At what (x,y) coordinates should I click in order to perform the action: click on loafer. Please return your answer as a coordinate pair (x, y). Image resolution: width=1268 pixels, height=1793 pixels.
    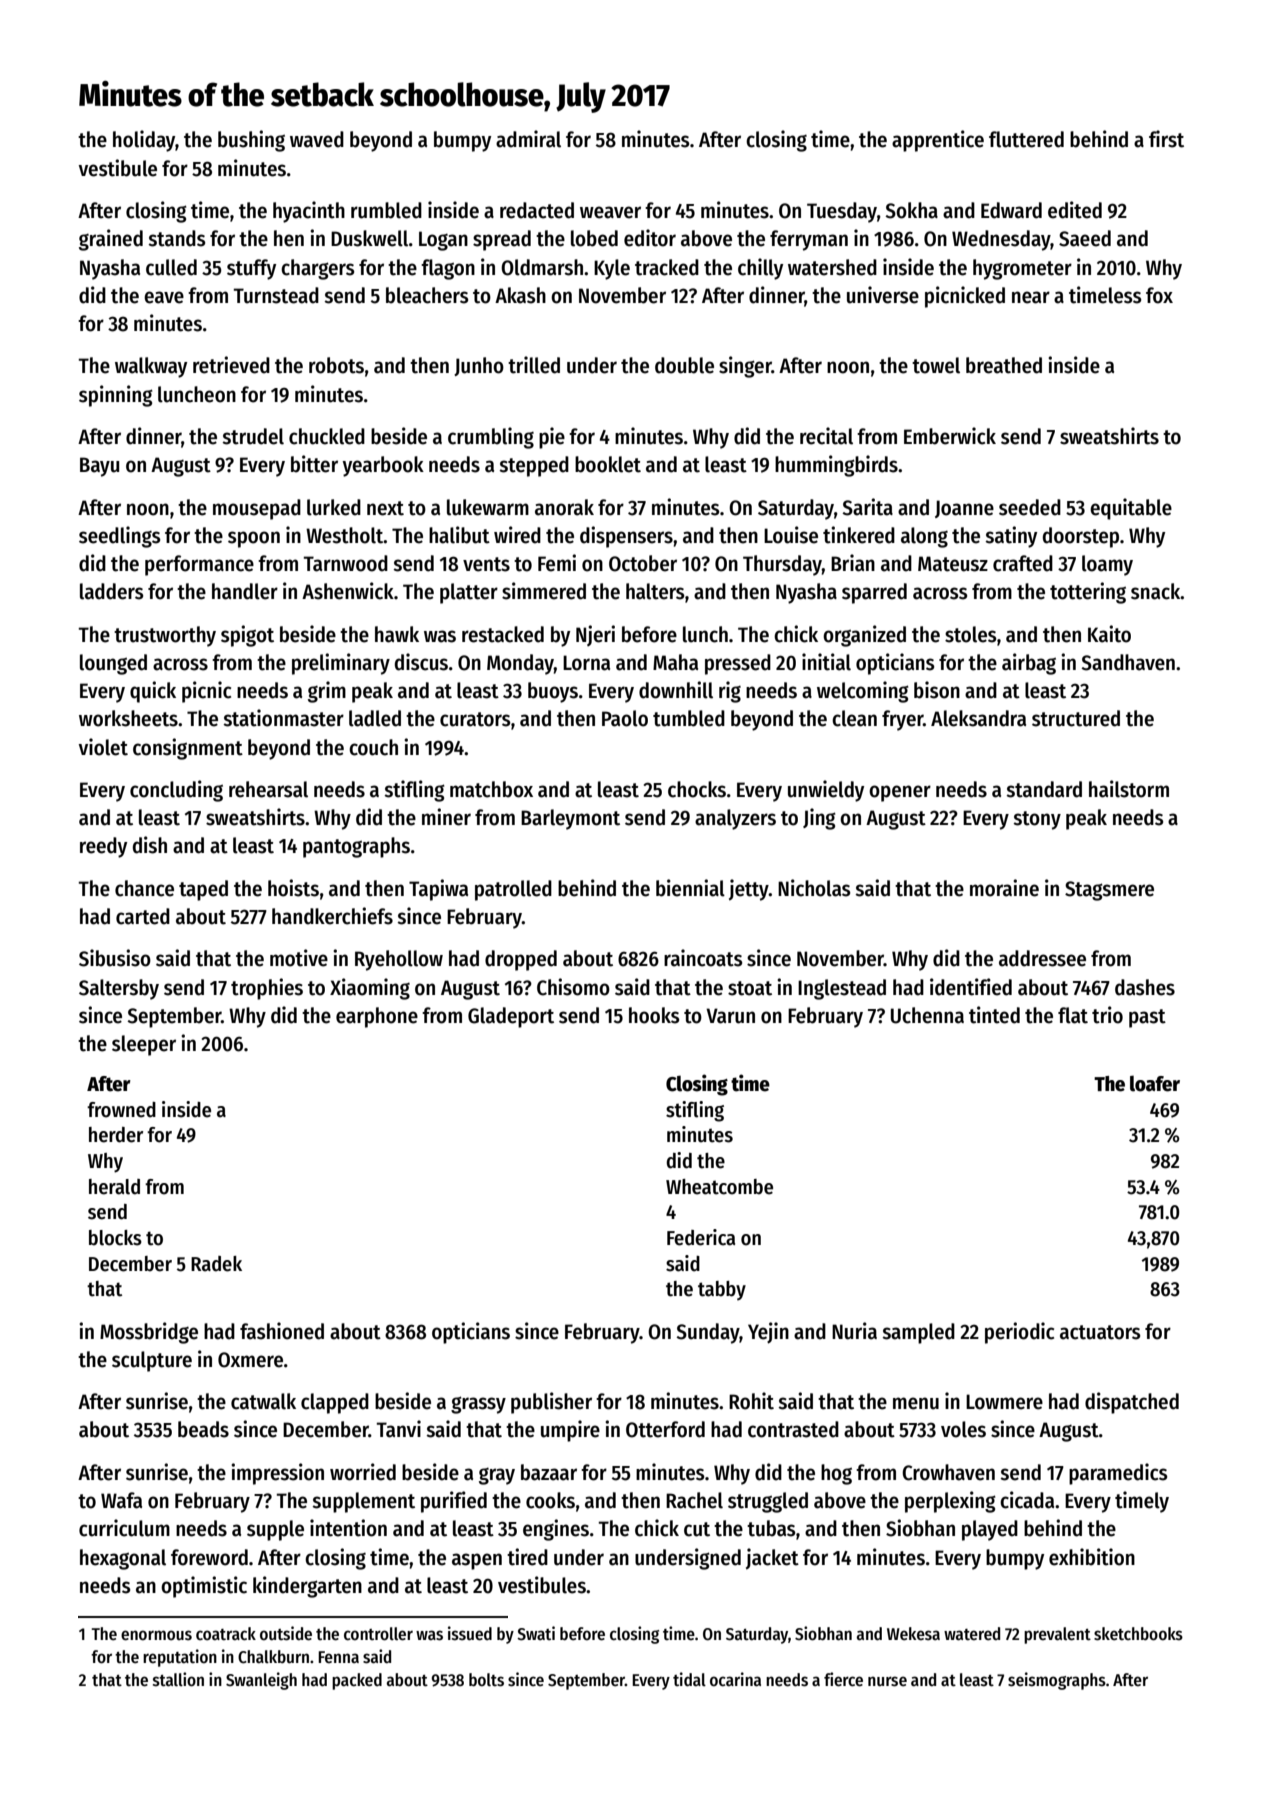
    Looking at the image, I should click on (1155, 1083).
